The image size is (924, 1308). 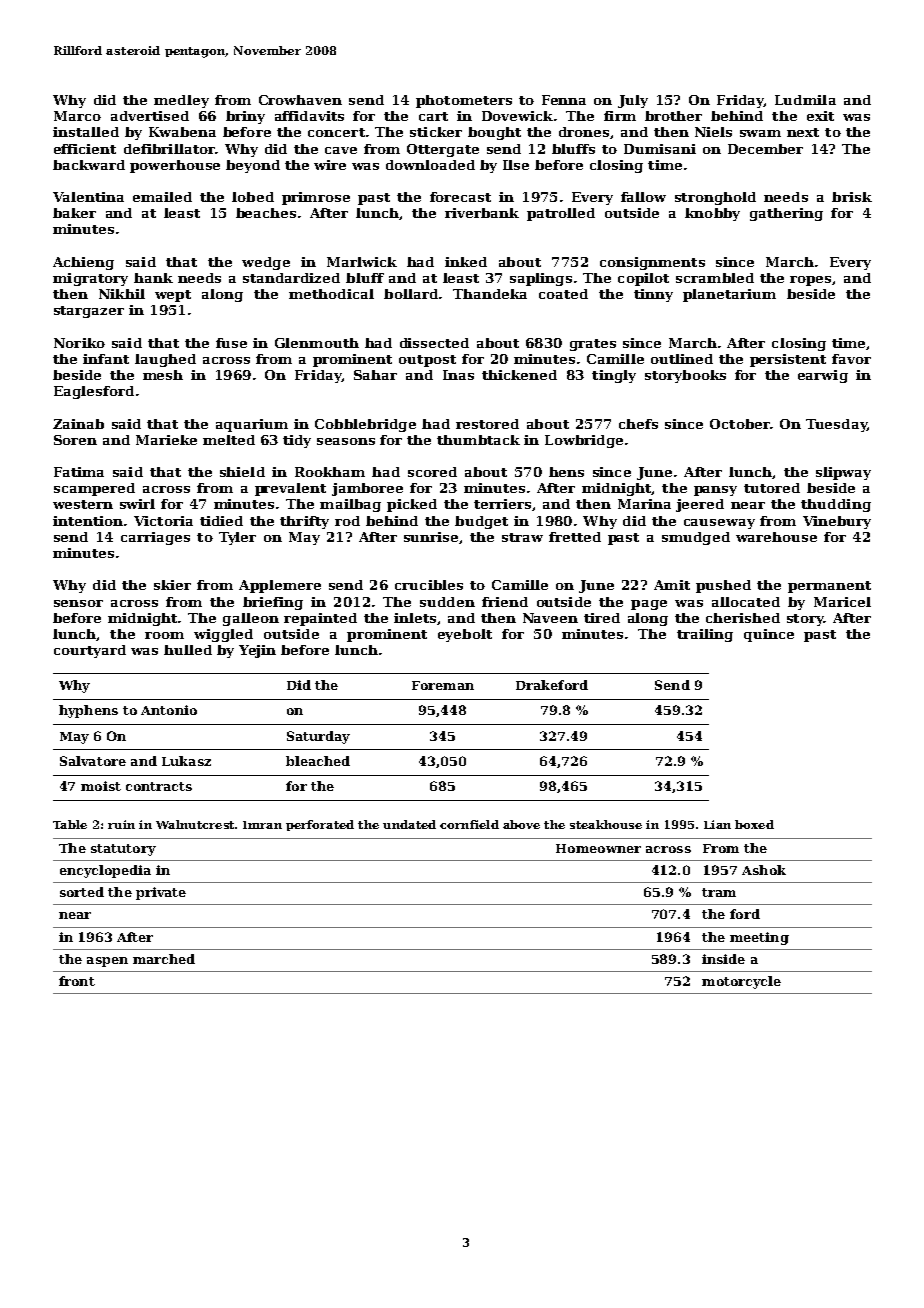 I want to click on Maricel, so click(x=842, y=602).
